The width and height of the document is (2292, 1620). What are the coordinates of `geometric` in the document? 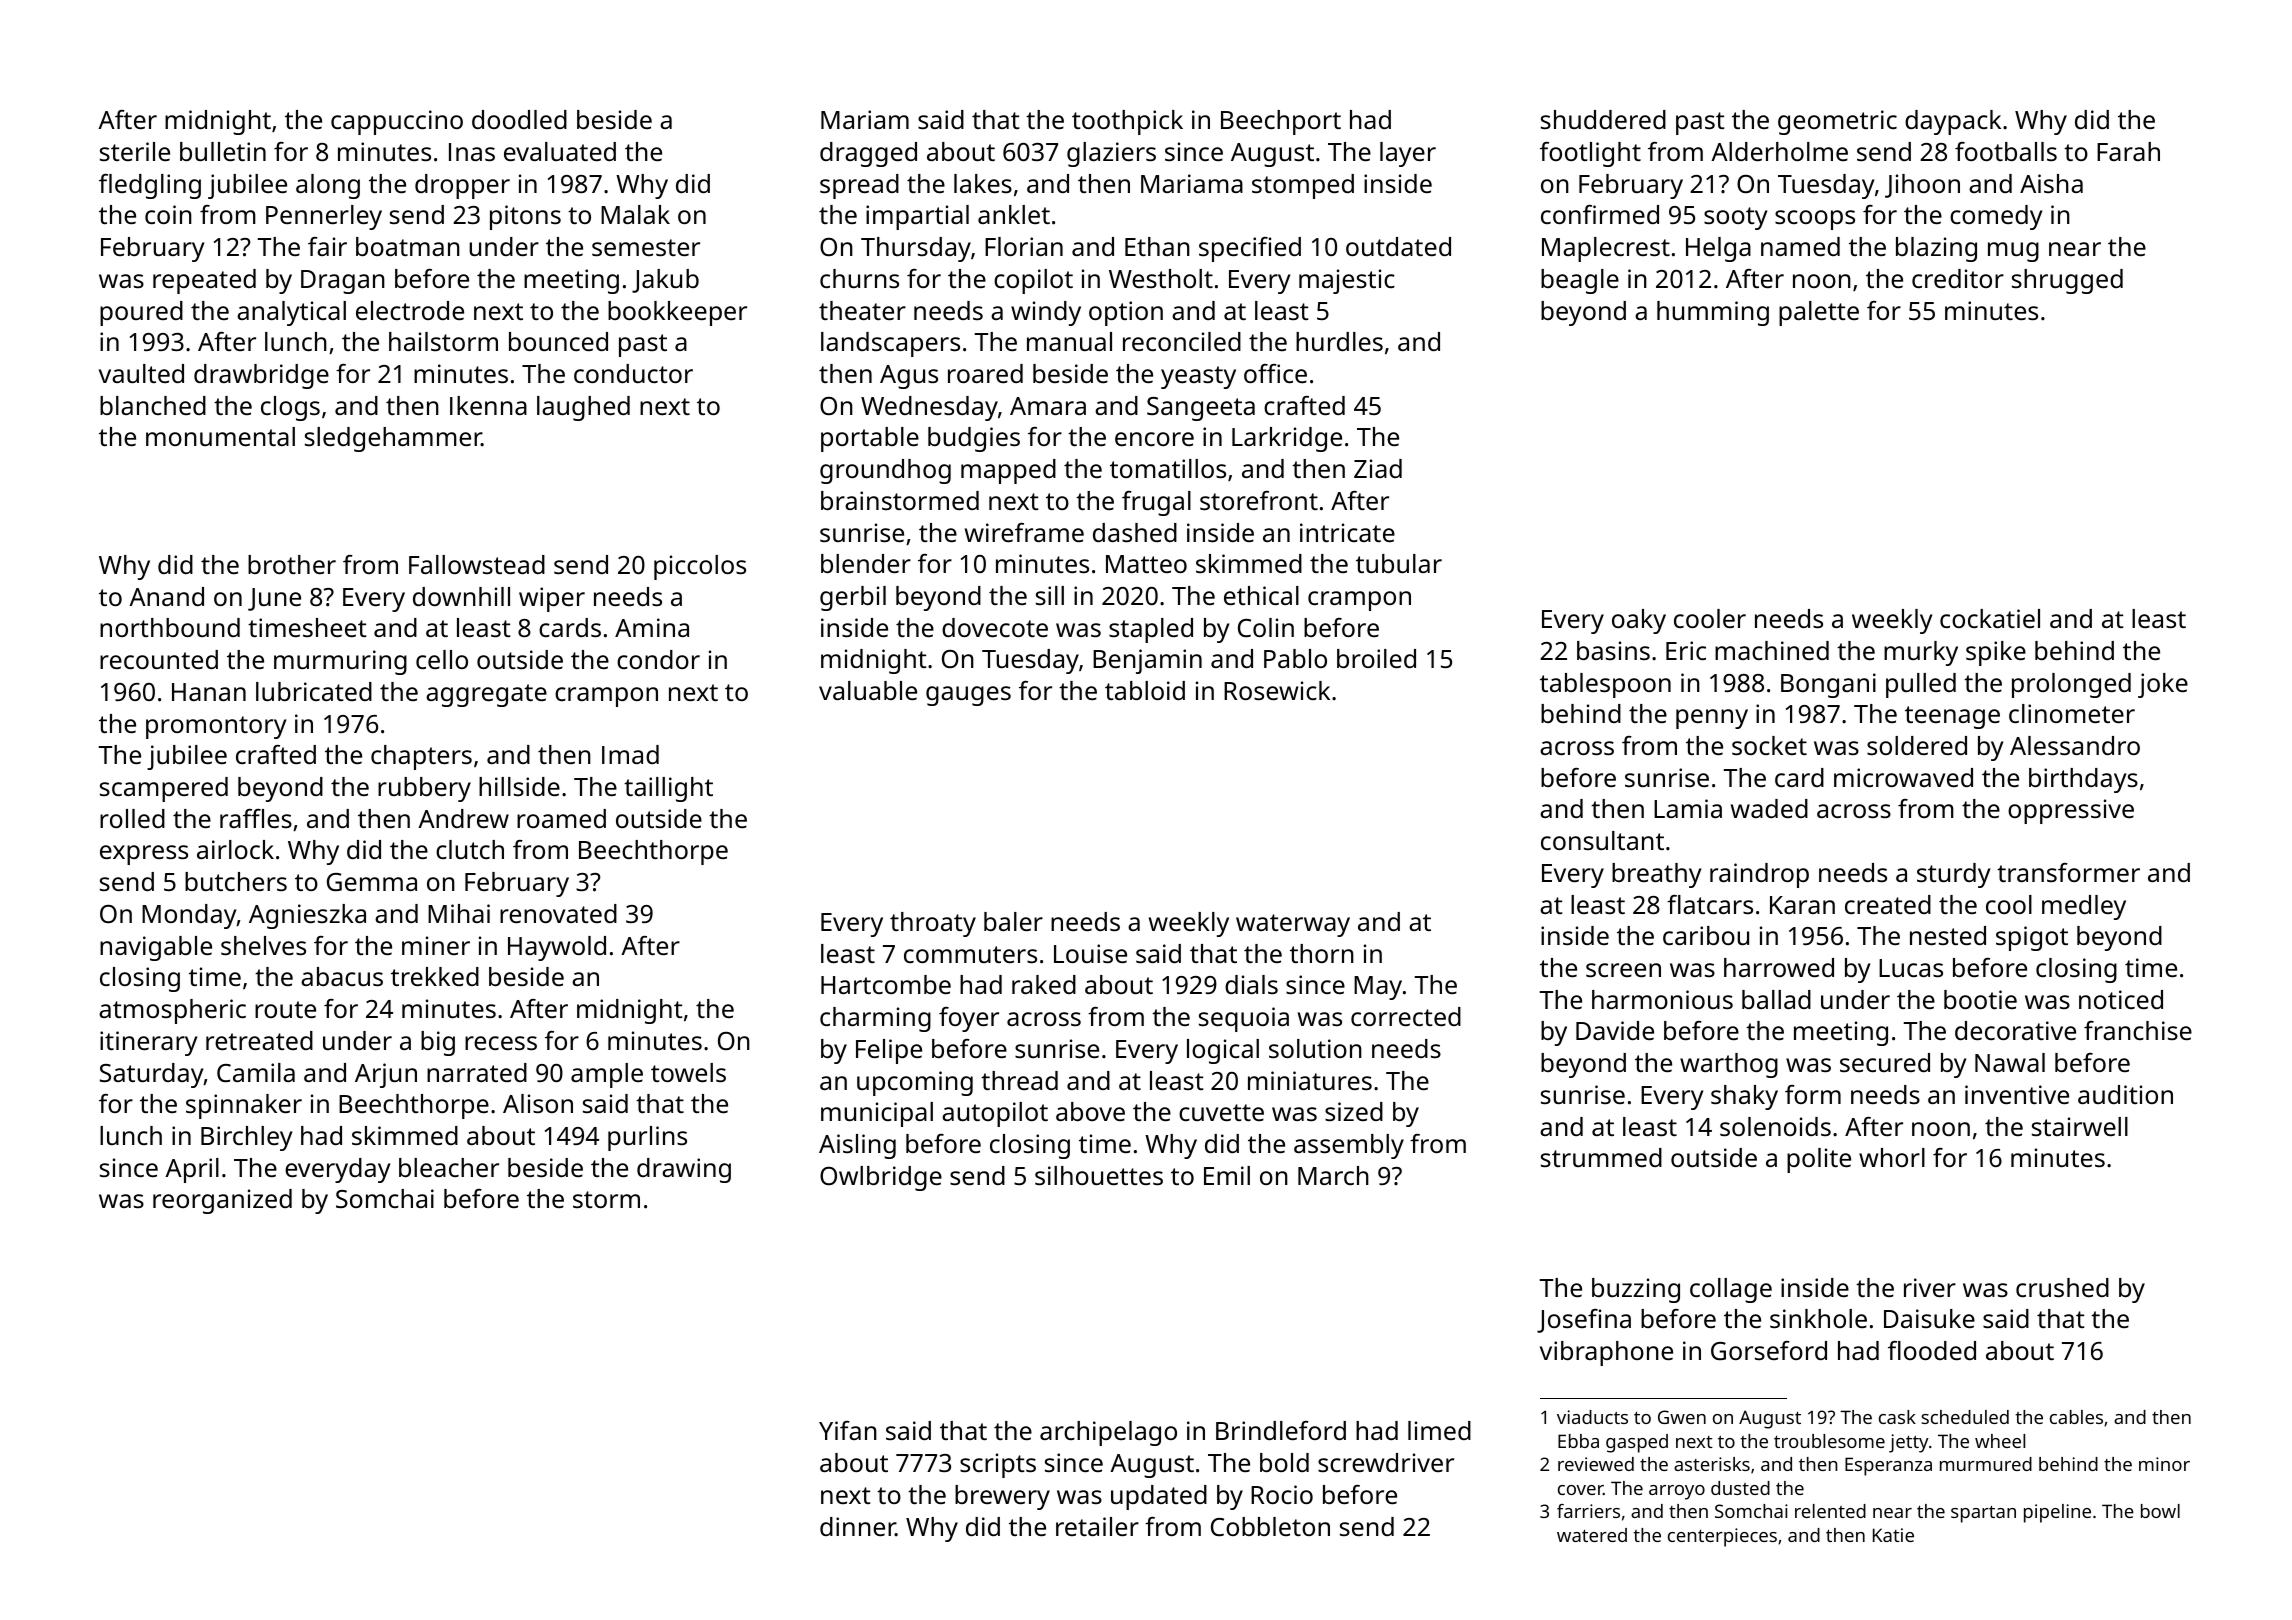 It's located at (1837, 122).
